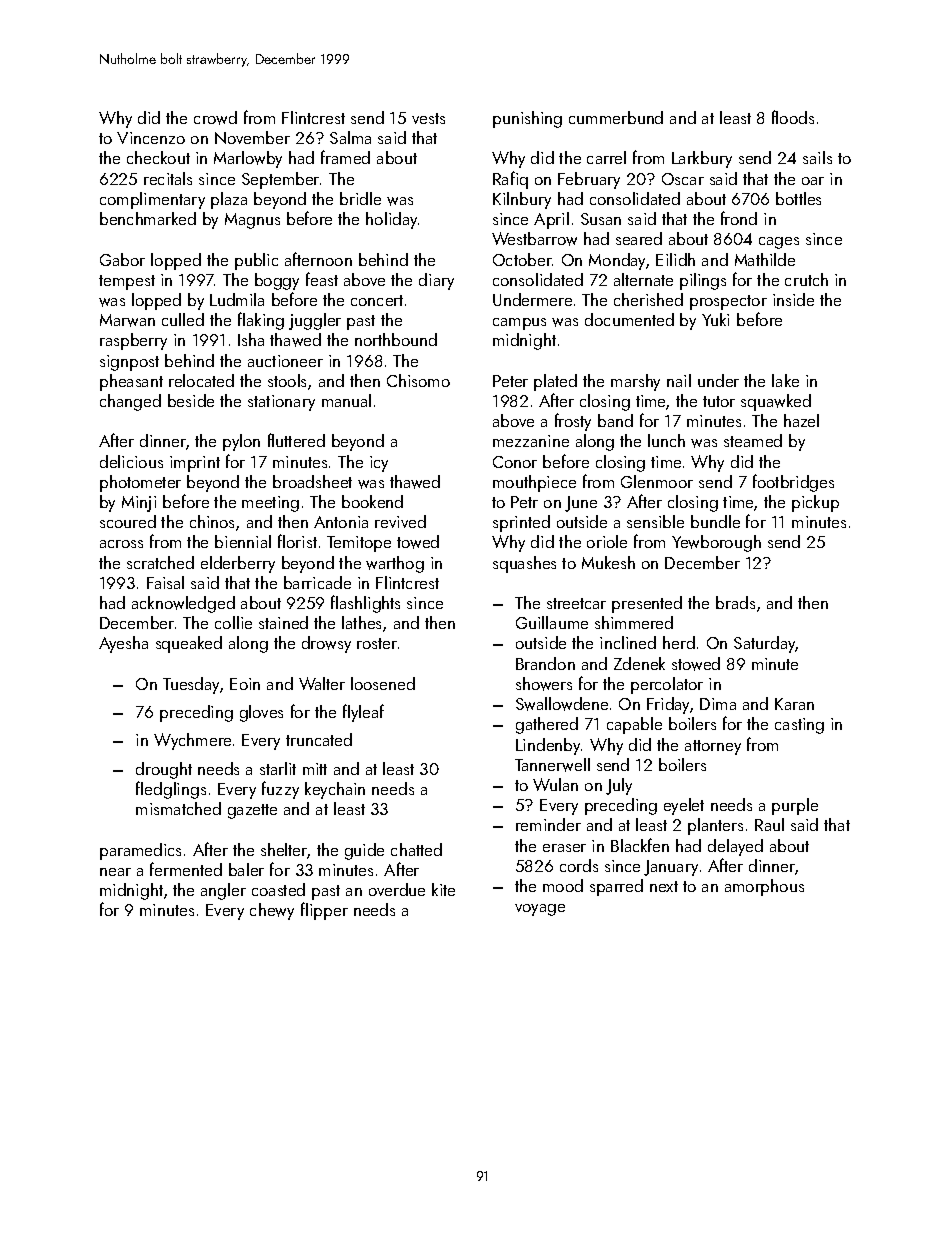 The width and height of the image is (952, 1233). What do you see at coordinates (223, 891) in the image?
I see `angler` at bounding box center [223, 891].
